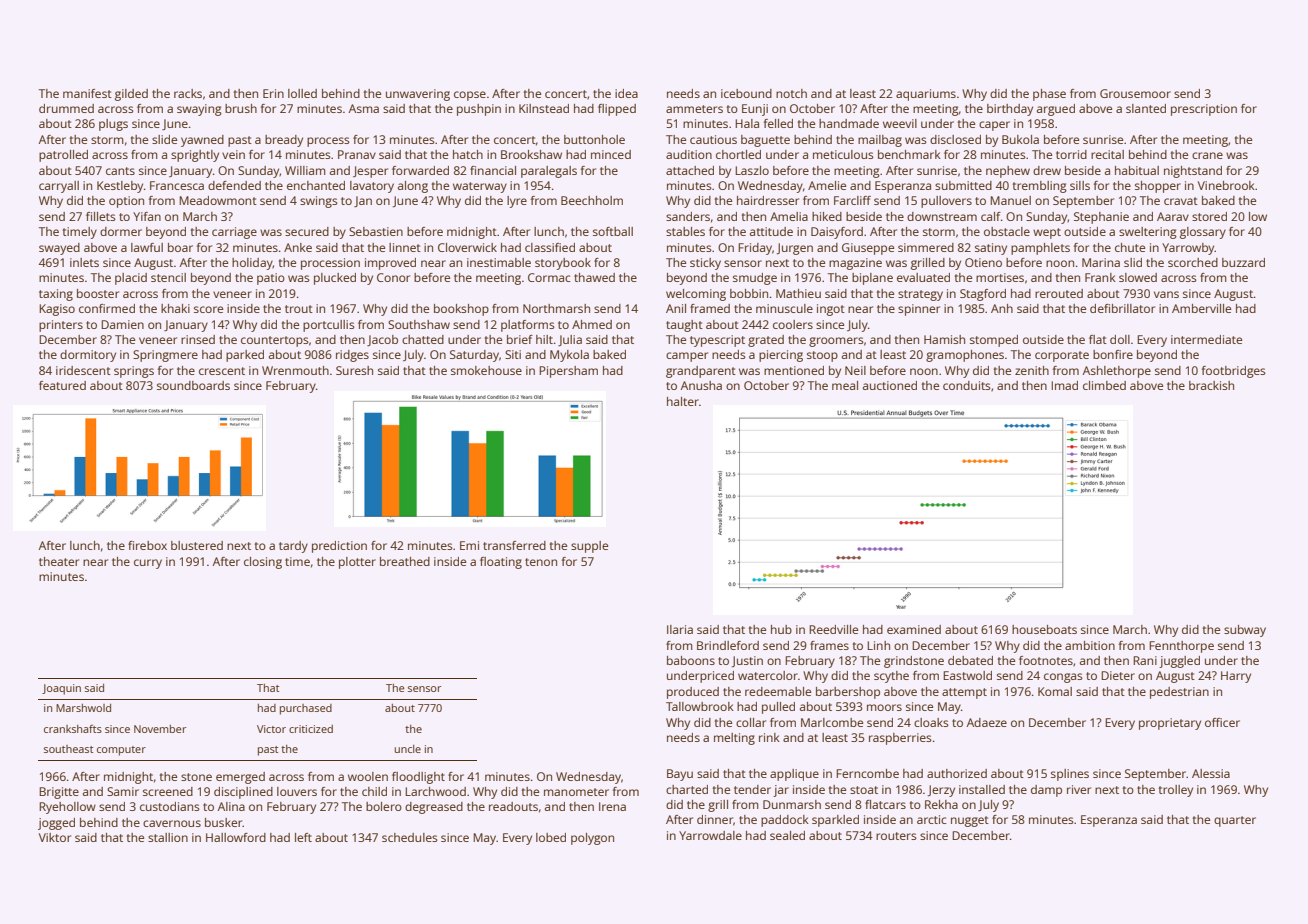 Image resolution: width=1308 pixels, height=924 pixels. Describe the element at coordinates (1032, 370) in the screenshot. I see `zenith` at that location.
